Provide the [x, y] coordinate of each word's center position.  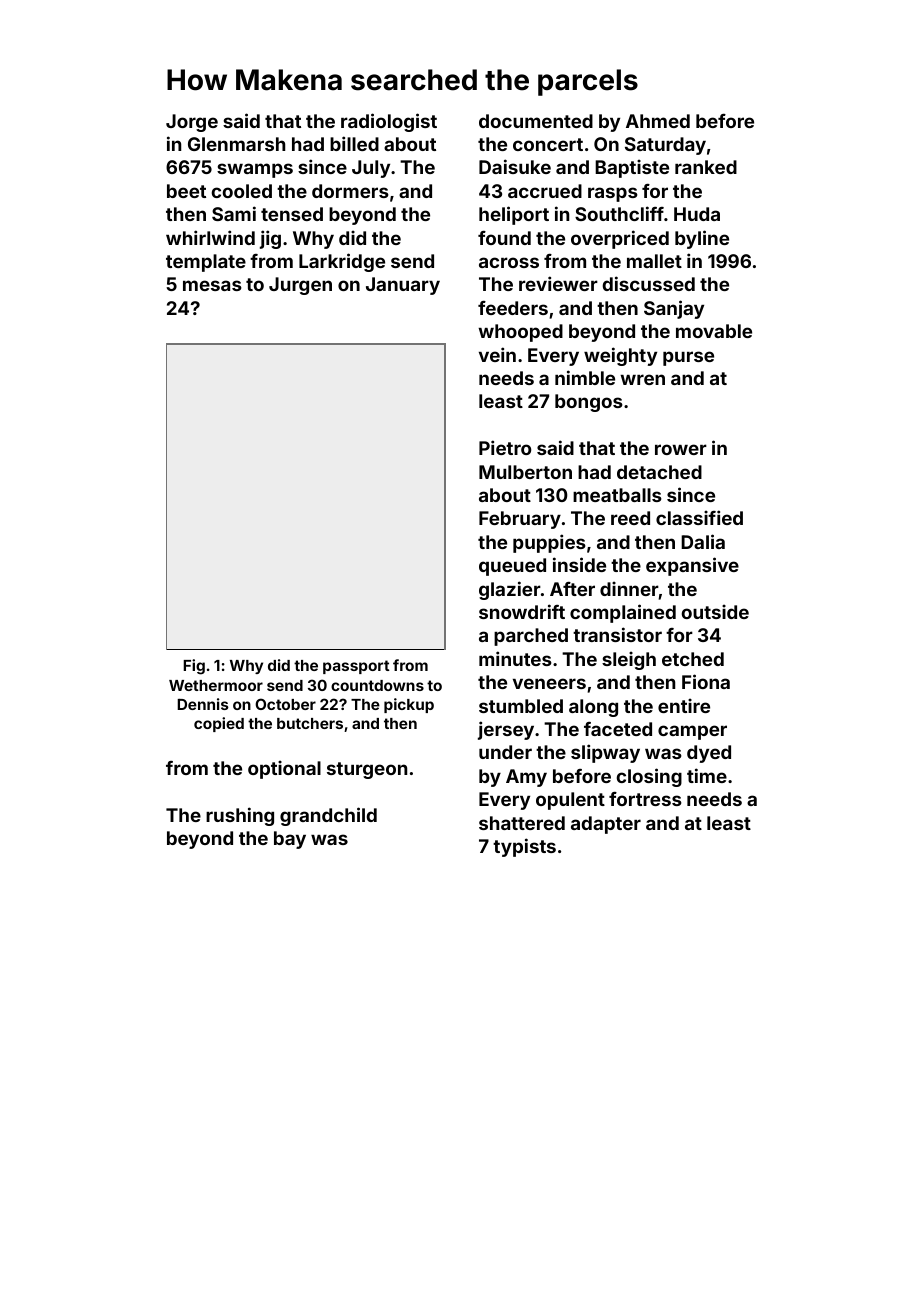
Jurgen [300, 286]
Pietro [505, 447]
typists [524, 847]
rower [681, 449]
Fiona [706, 681]
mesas [212, 285]
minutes [515, 658]
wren [642, 379]
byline [702, 239]
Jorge [192, 123]
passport [356, 667]
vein [497, 354]
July [371, 169]
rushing [240, 816]
